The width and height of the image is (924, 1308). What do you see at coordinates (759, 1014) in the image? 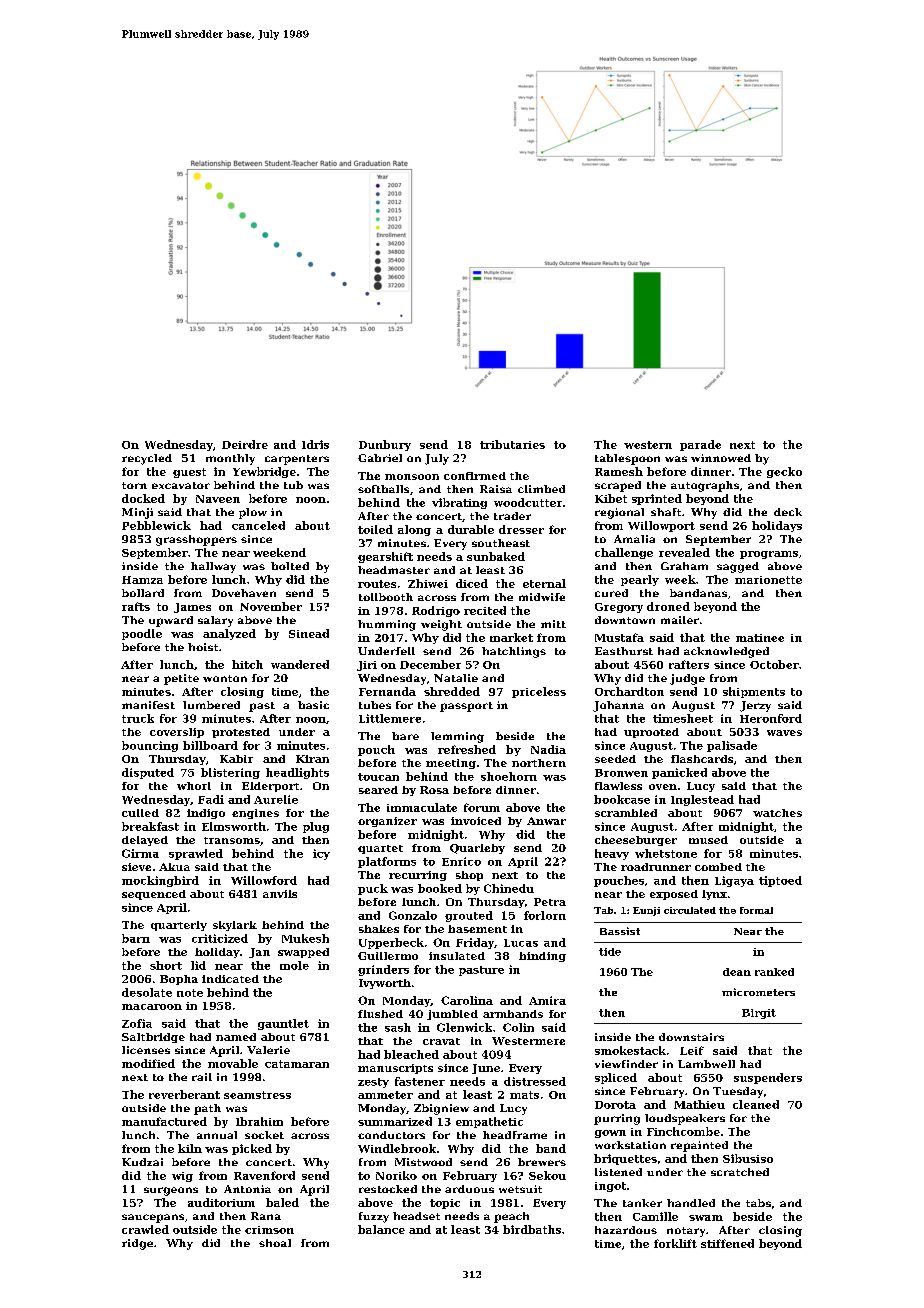
I see `Birgit` at bounding box center [759, 1014].
